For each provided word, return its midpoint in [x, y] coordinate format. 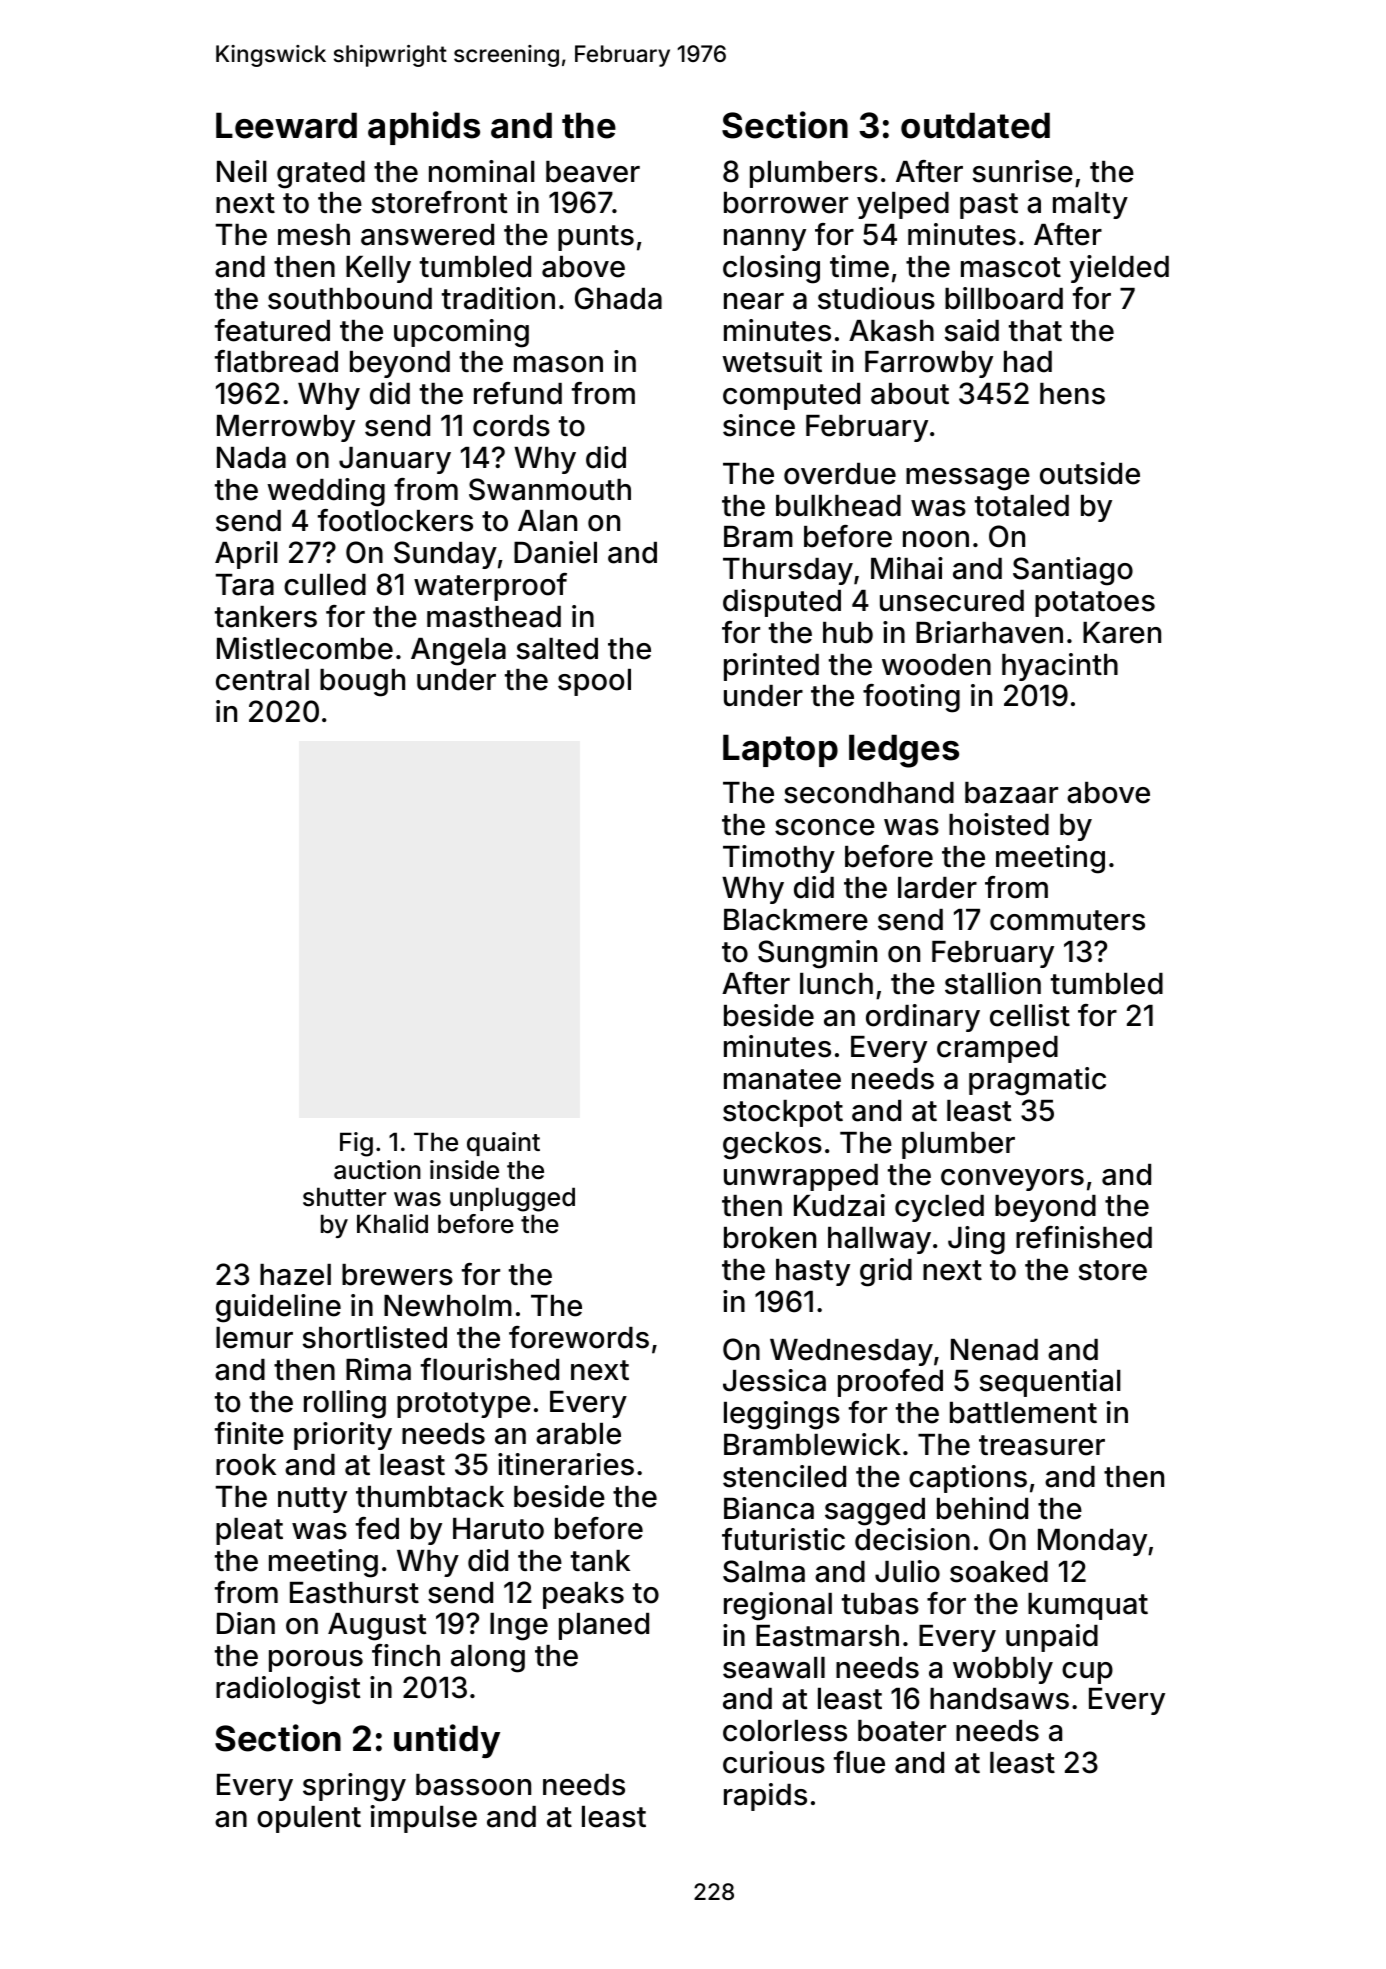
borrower [786, 203]
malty [1090, 205]
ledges [904, 751]
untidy [447, 1741]
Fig [356, 1144]
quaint [503, 1144]
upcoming [461, 333]
